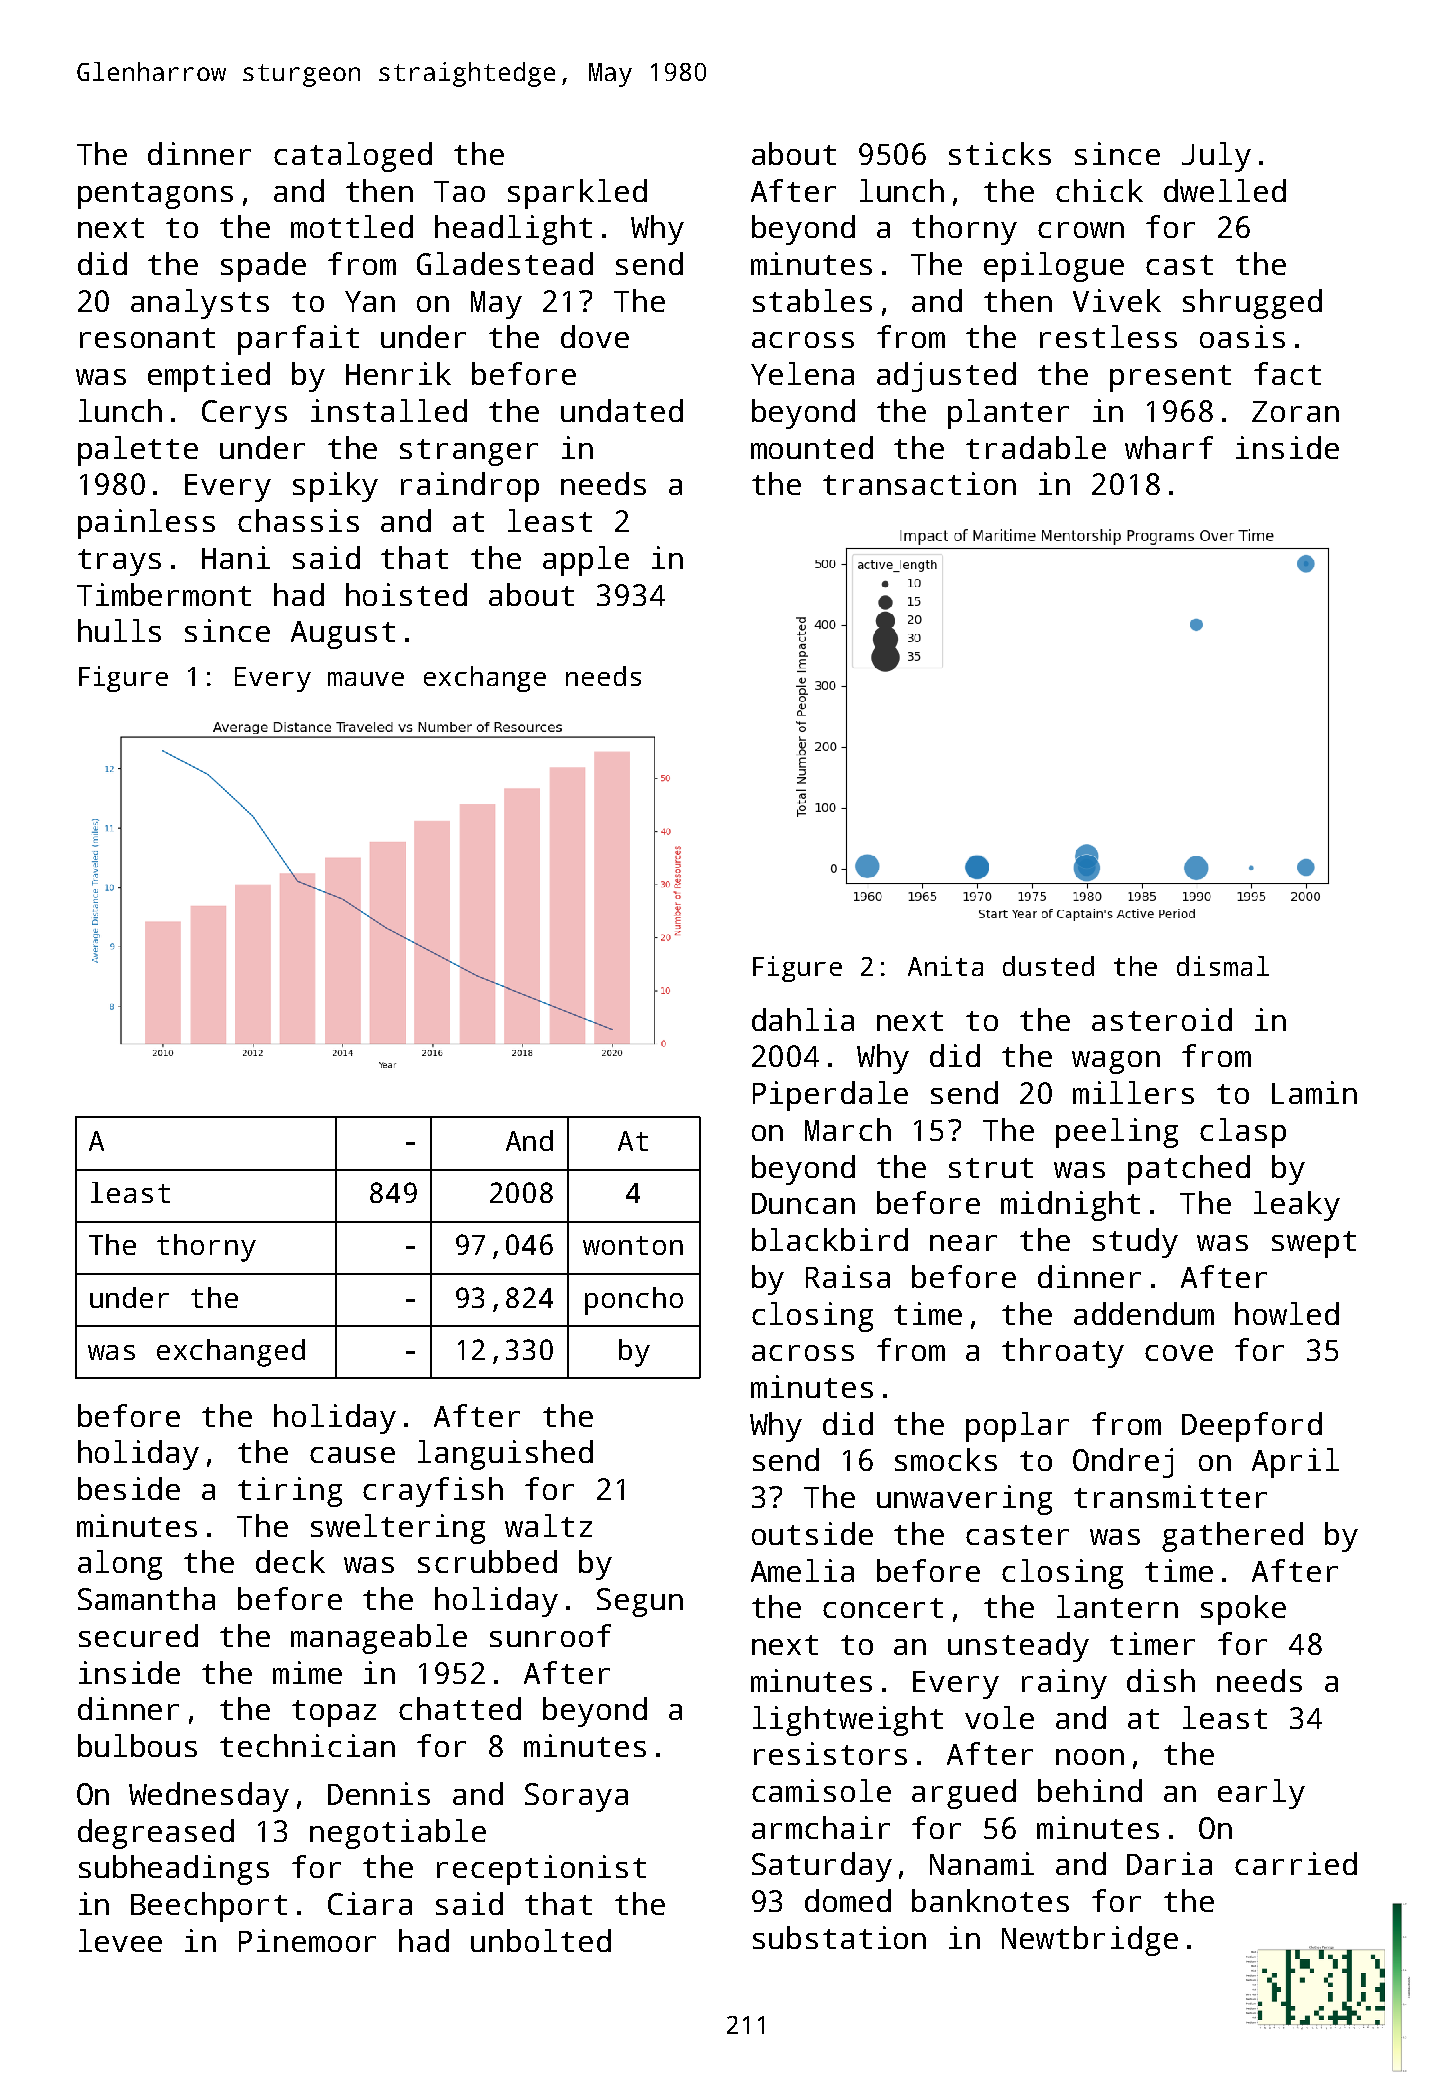 Image resolution: width=1450 pixels, height=2100 pixels. What do you see at coordinates (803, 1019) in the screenshot?
I see `dahlia` at bounding box center [803, 1019].
